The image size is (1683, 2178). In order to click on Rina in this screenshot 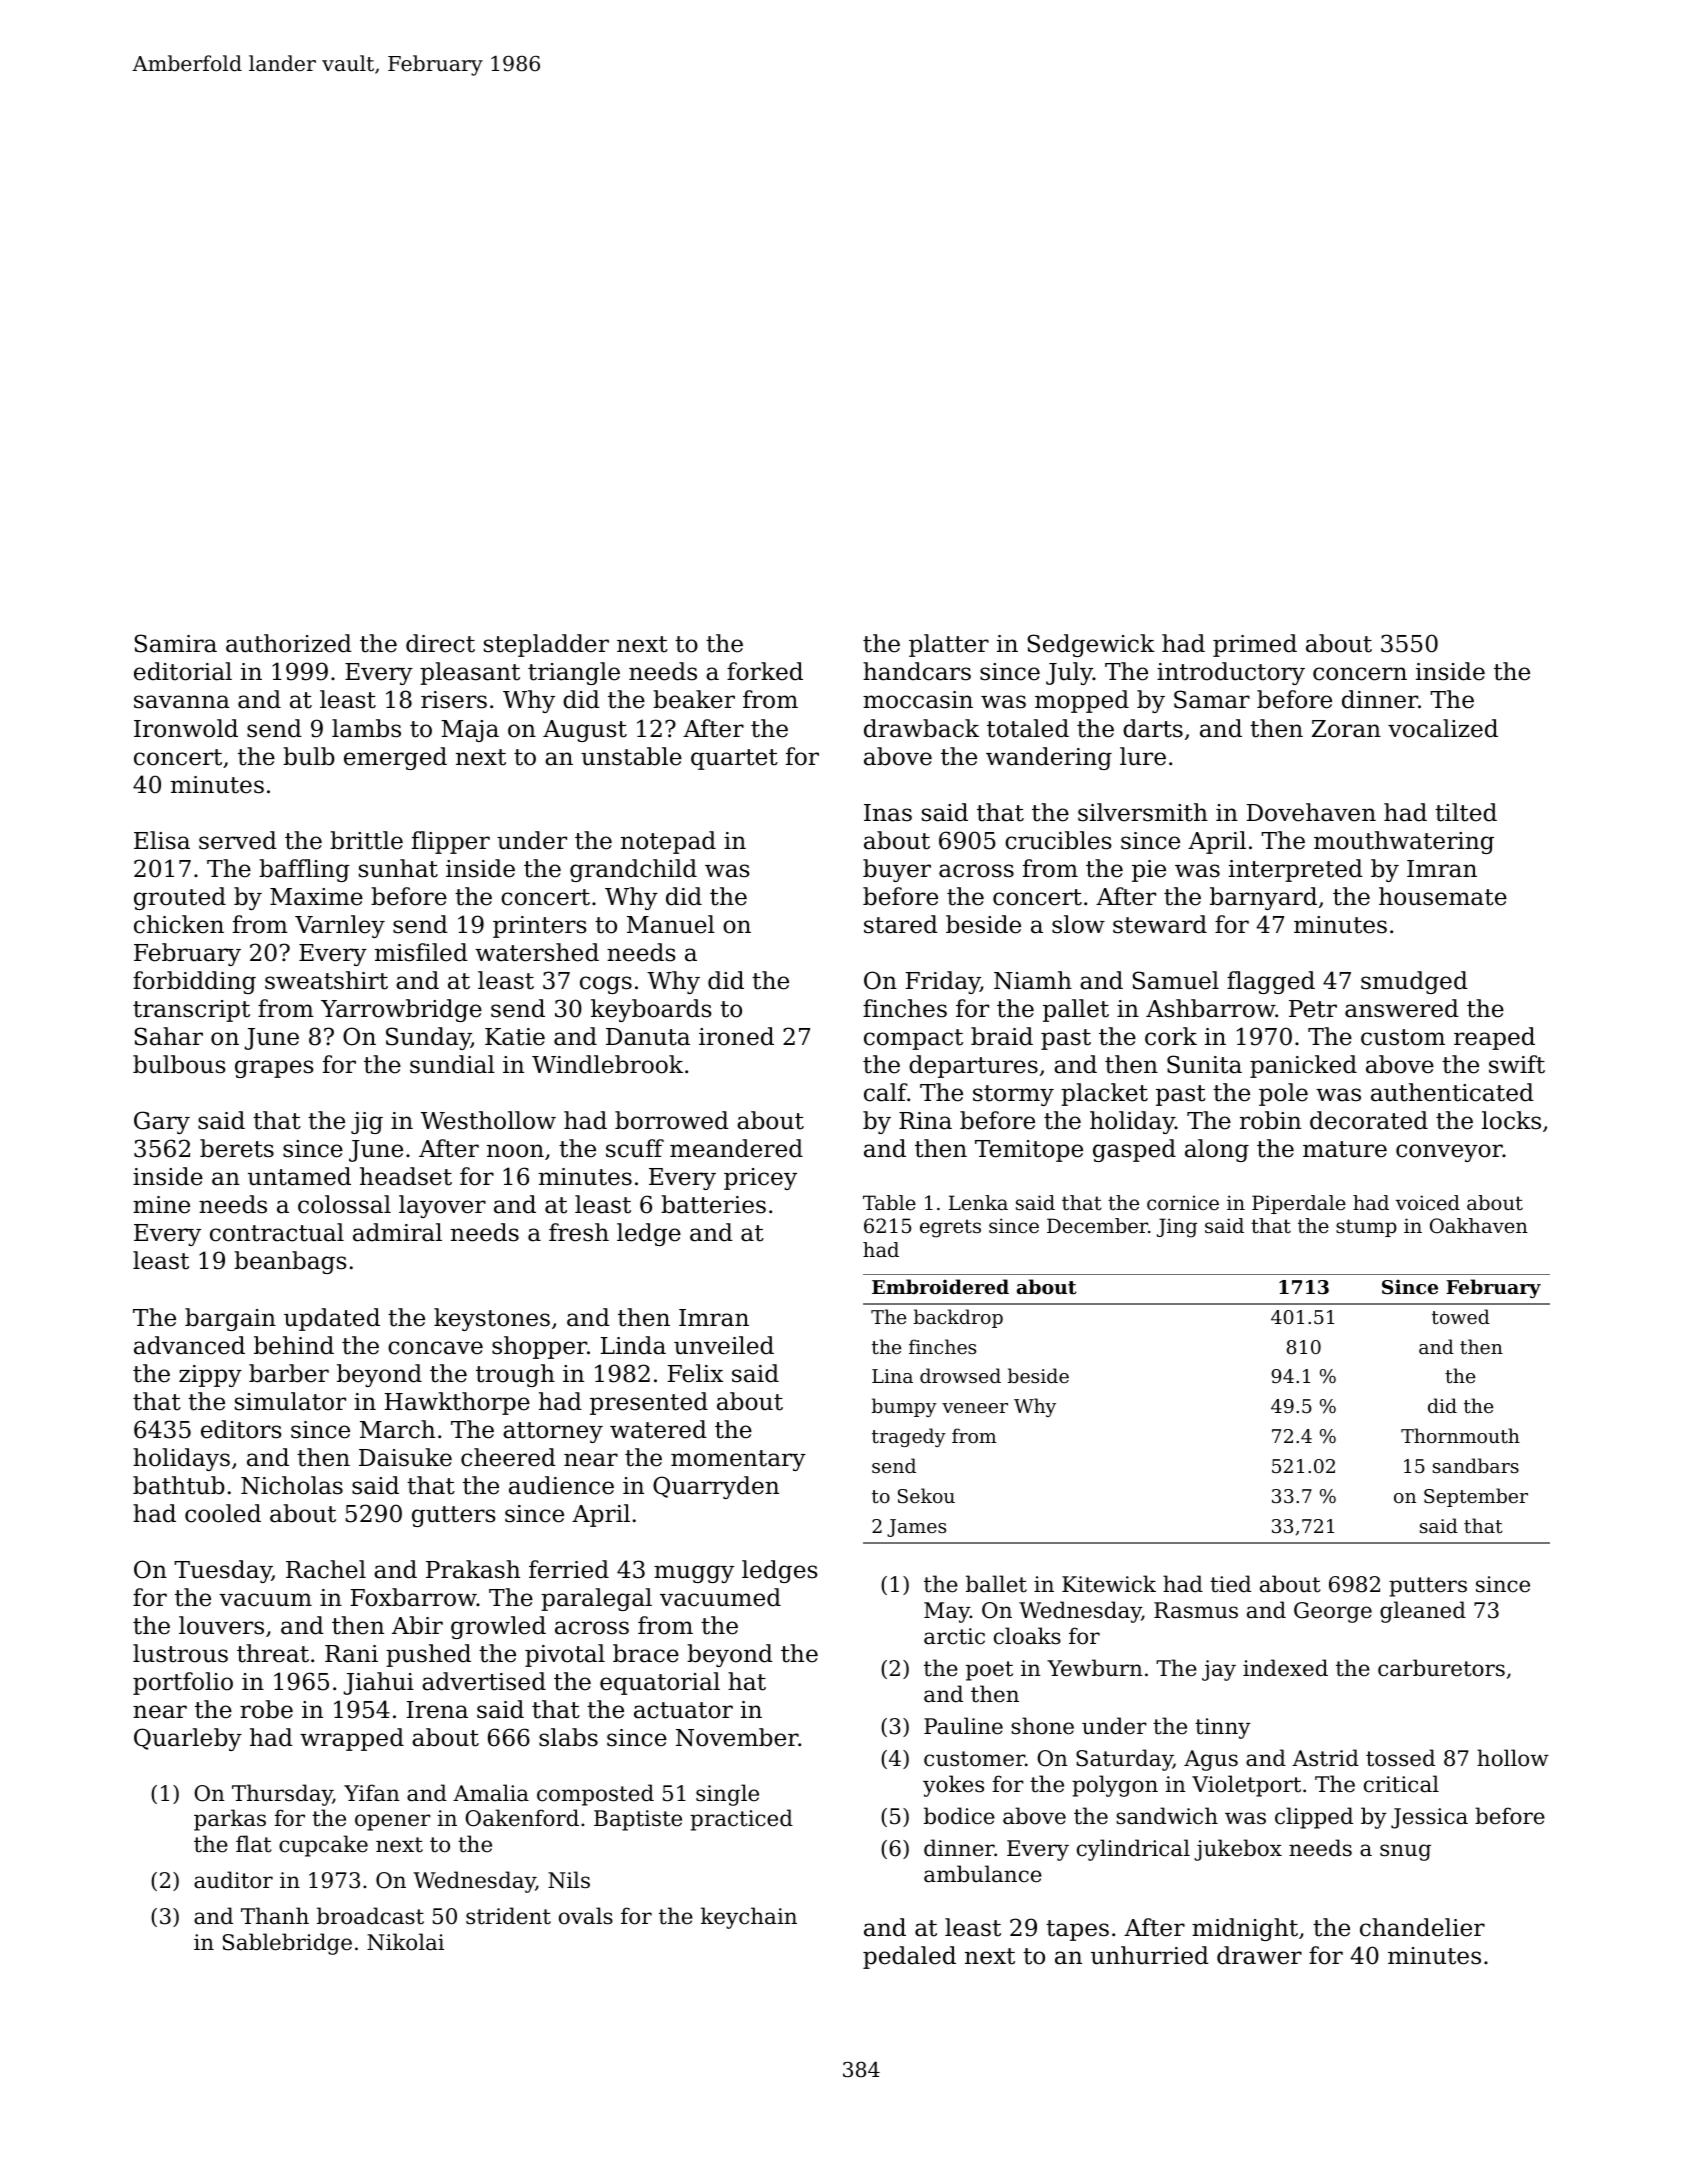, I will do `click(925, 1121)`.
